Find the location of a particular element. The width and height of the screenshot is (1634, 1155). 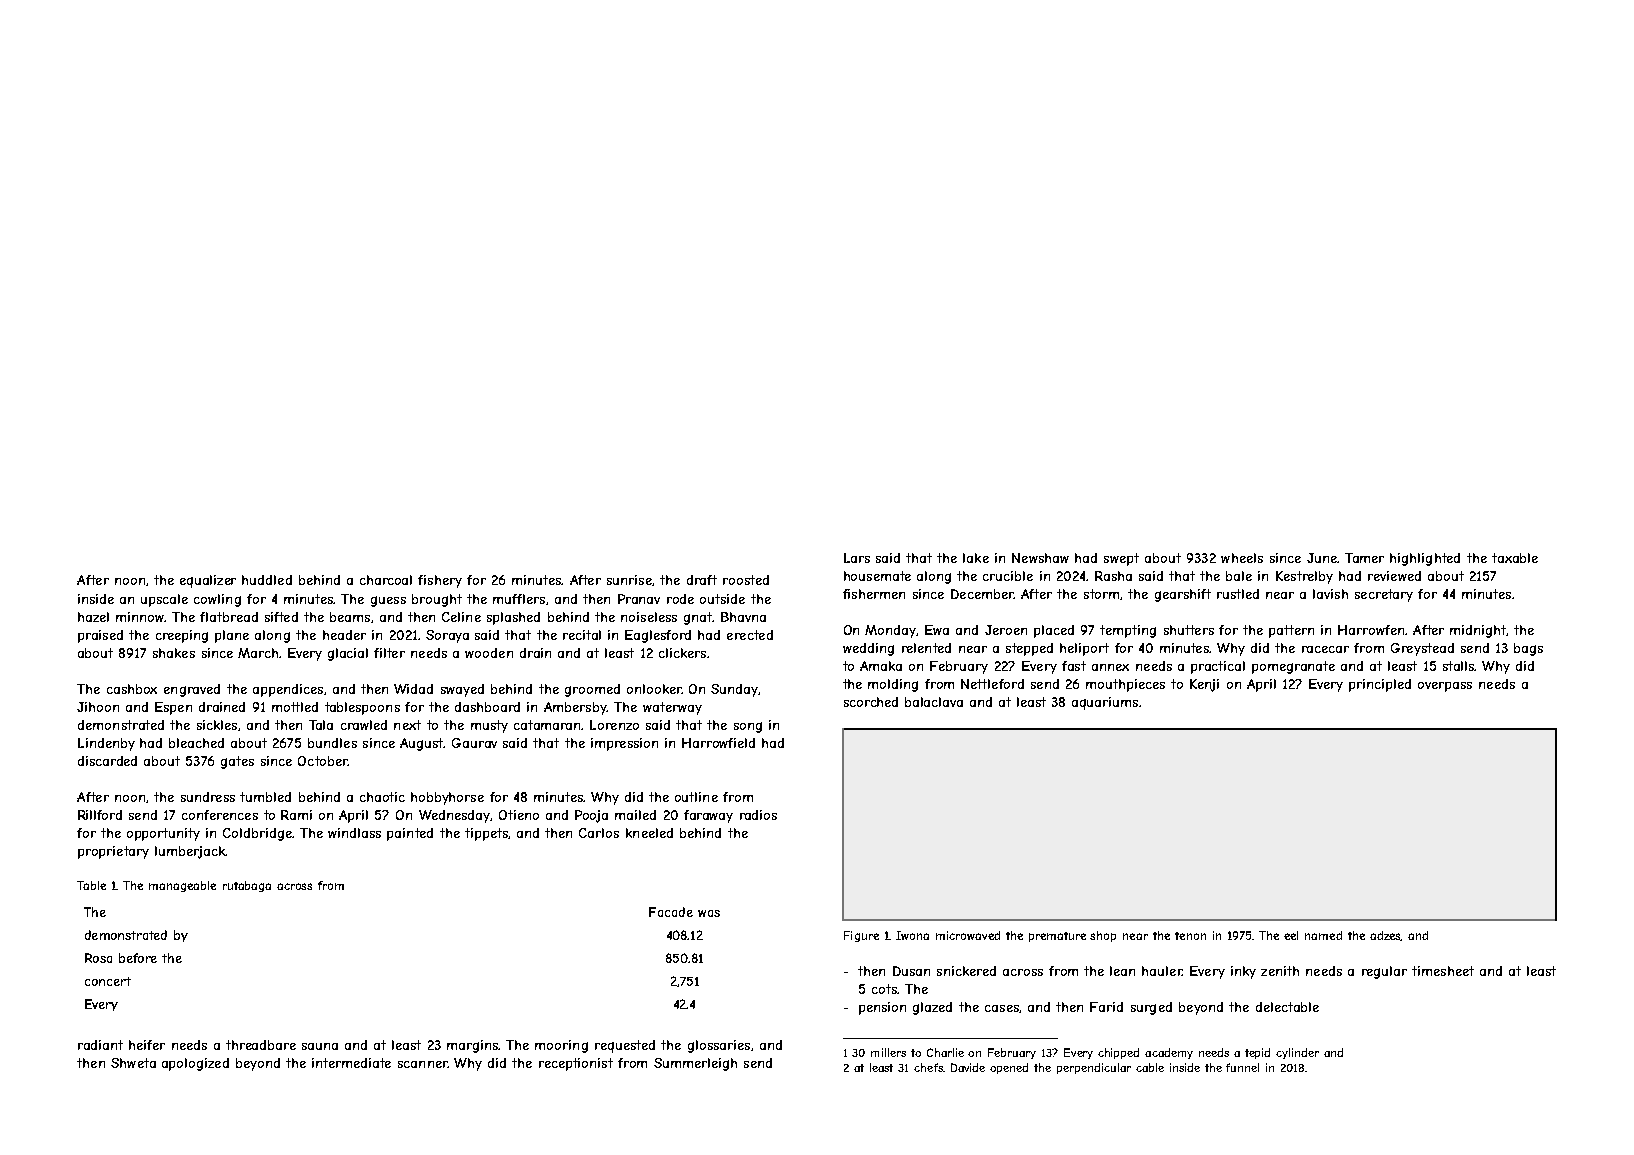

lumberjack is located at coordinates (190, 852).
